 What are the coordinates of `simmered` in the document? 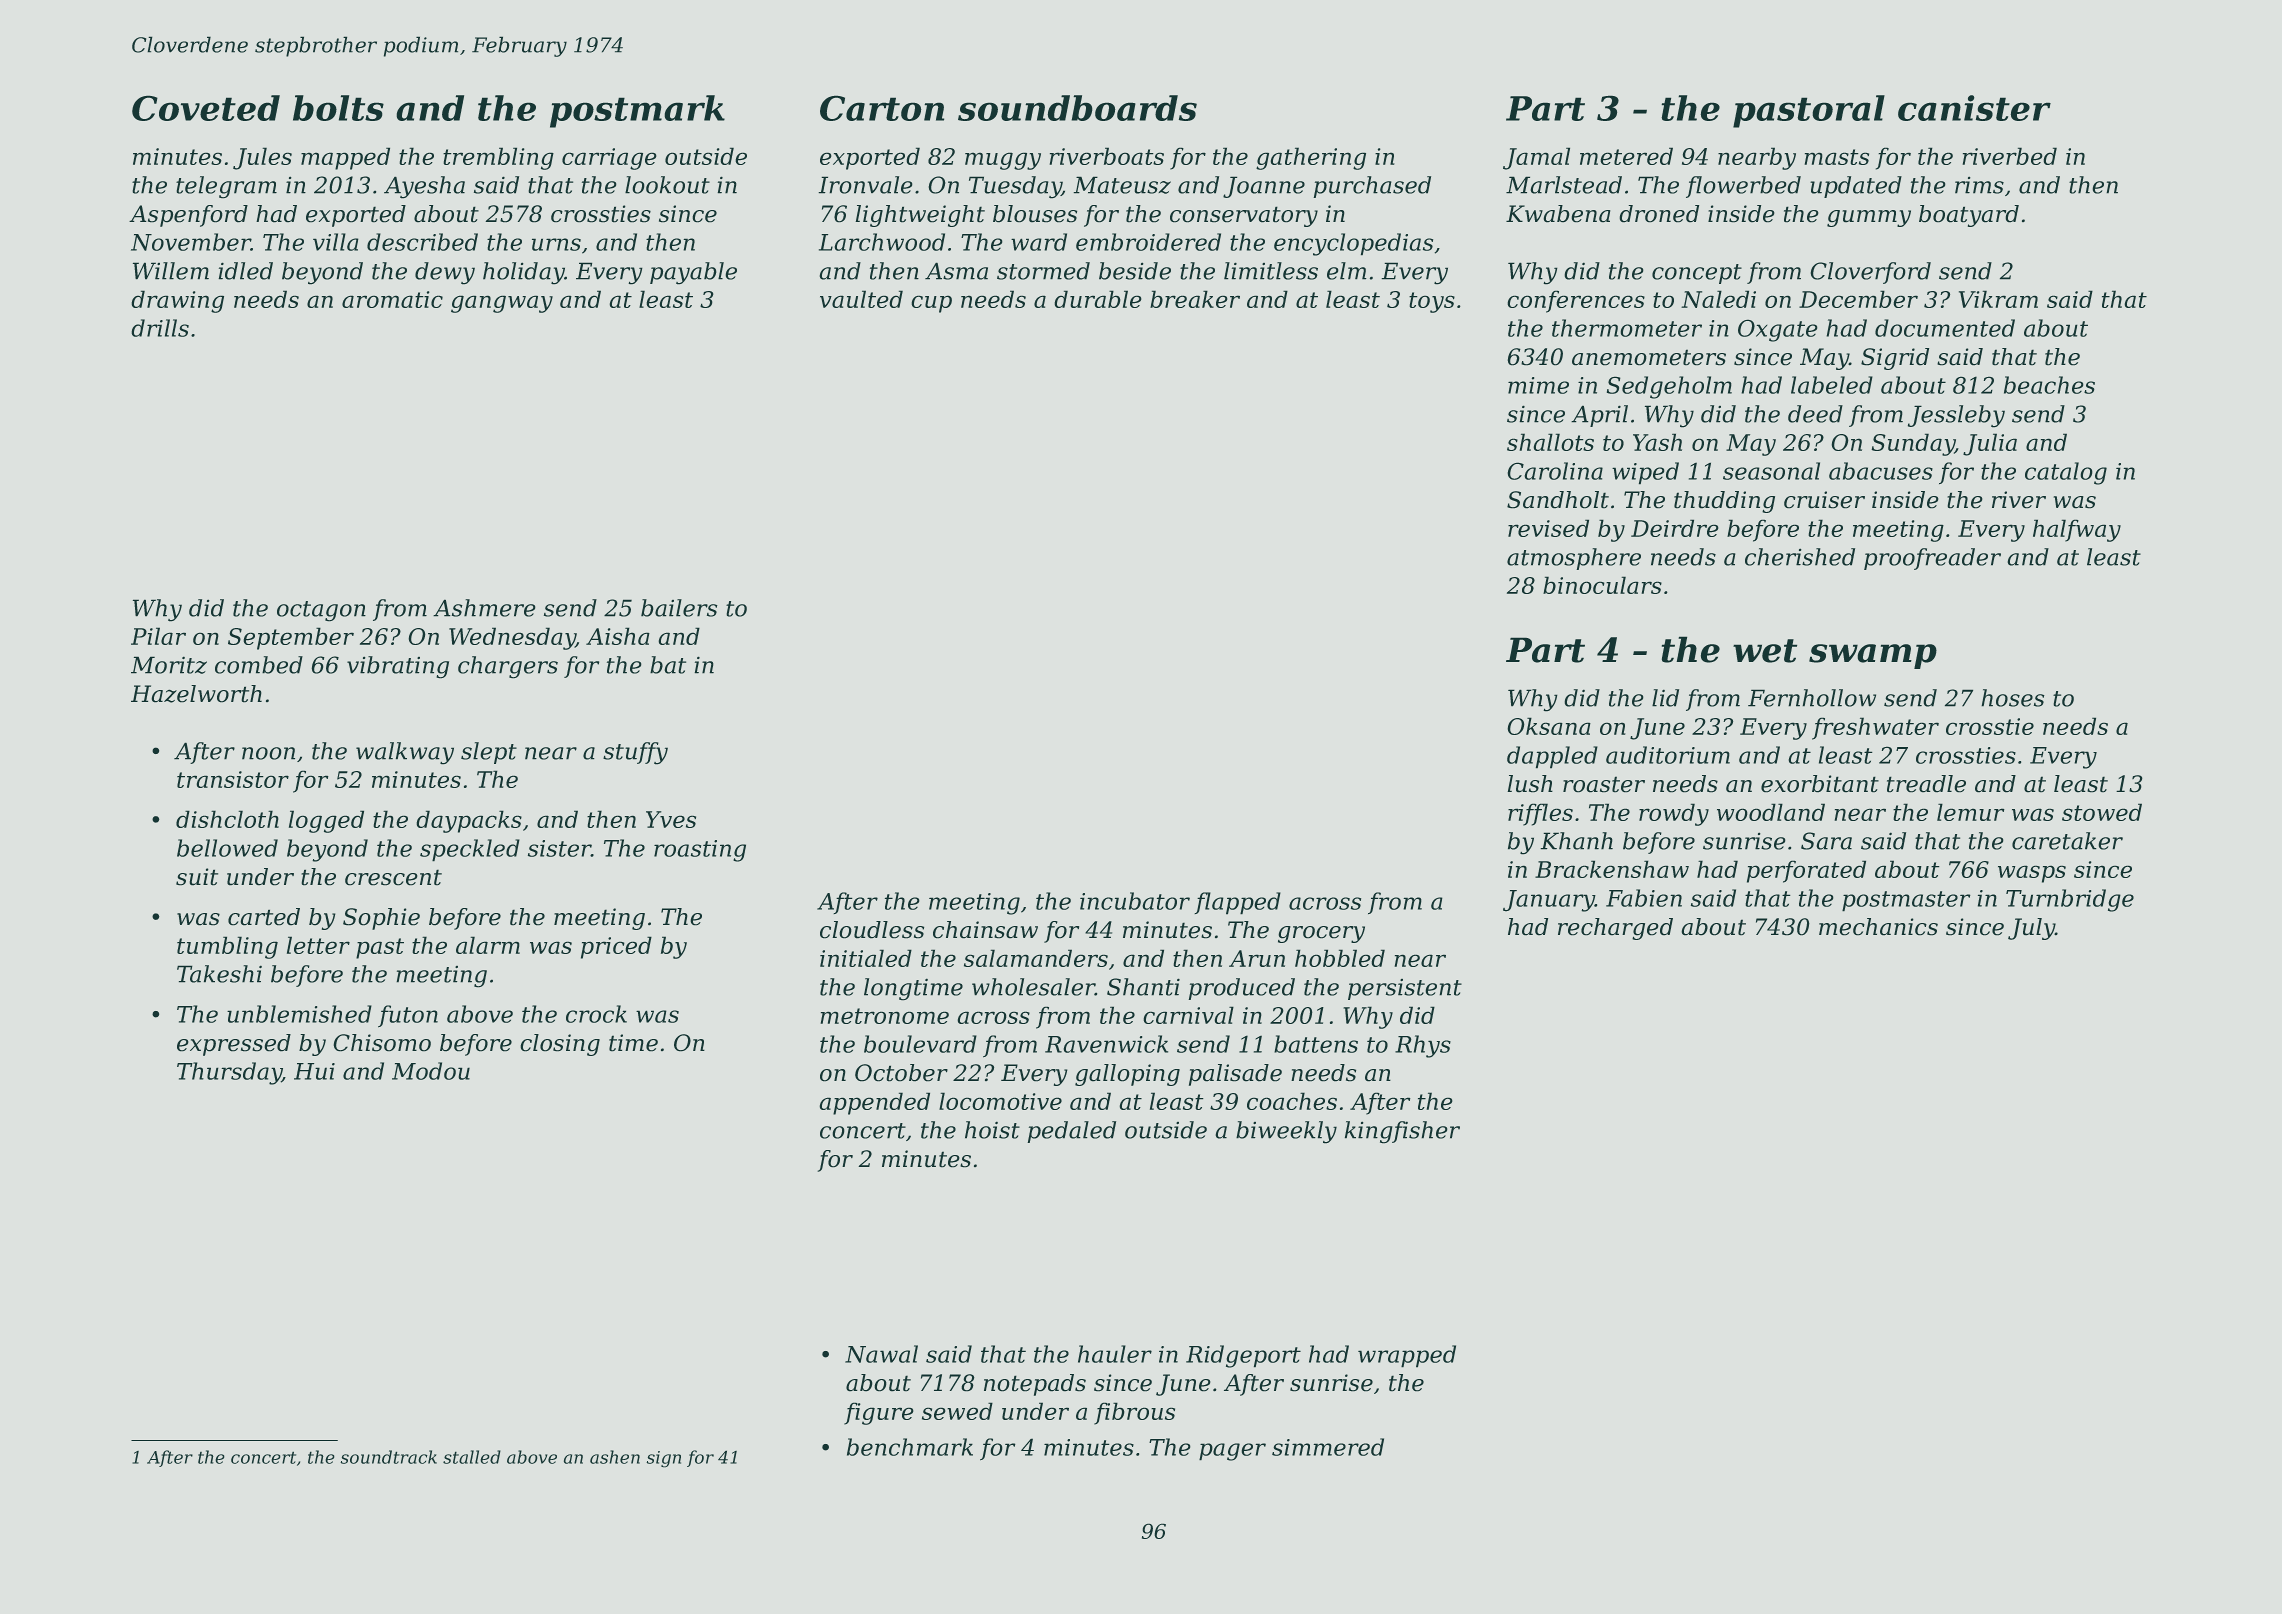 It's located at (1328, 1447).
